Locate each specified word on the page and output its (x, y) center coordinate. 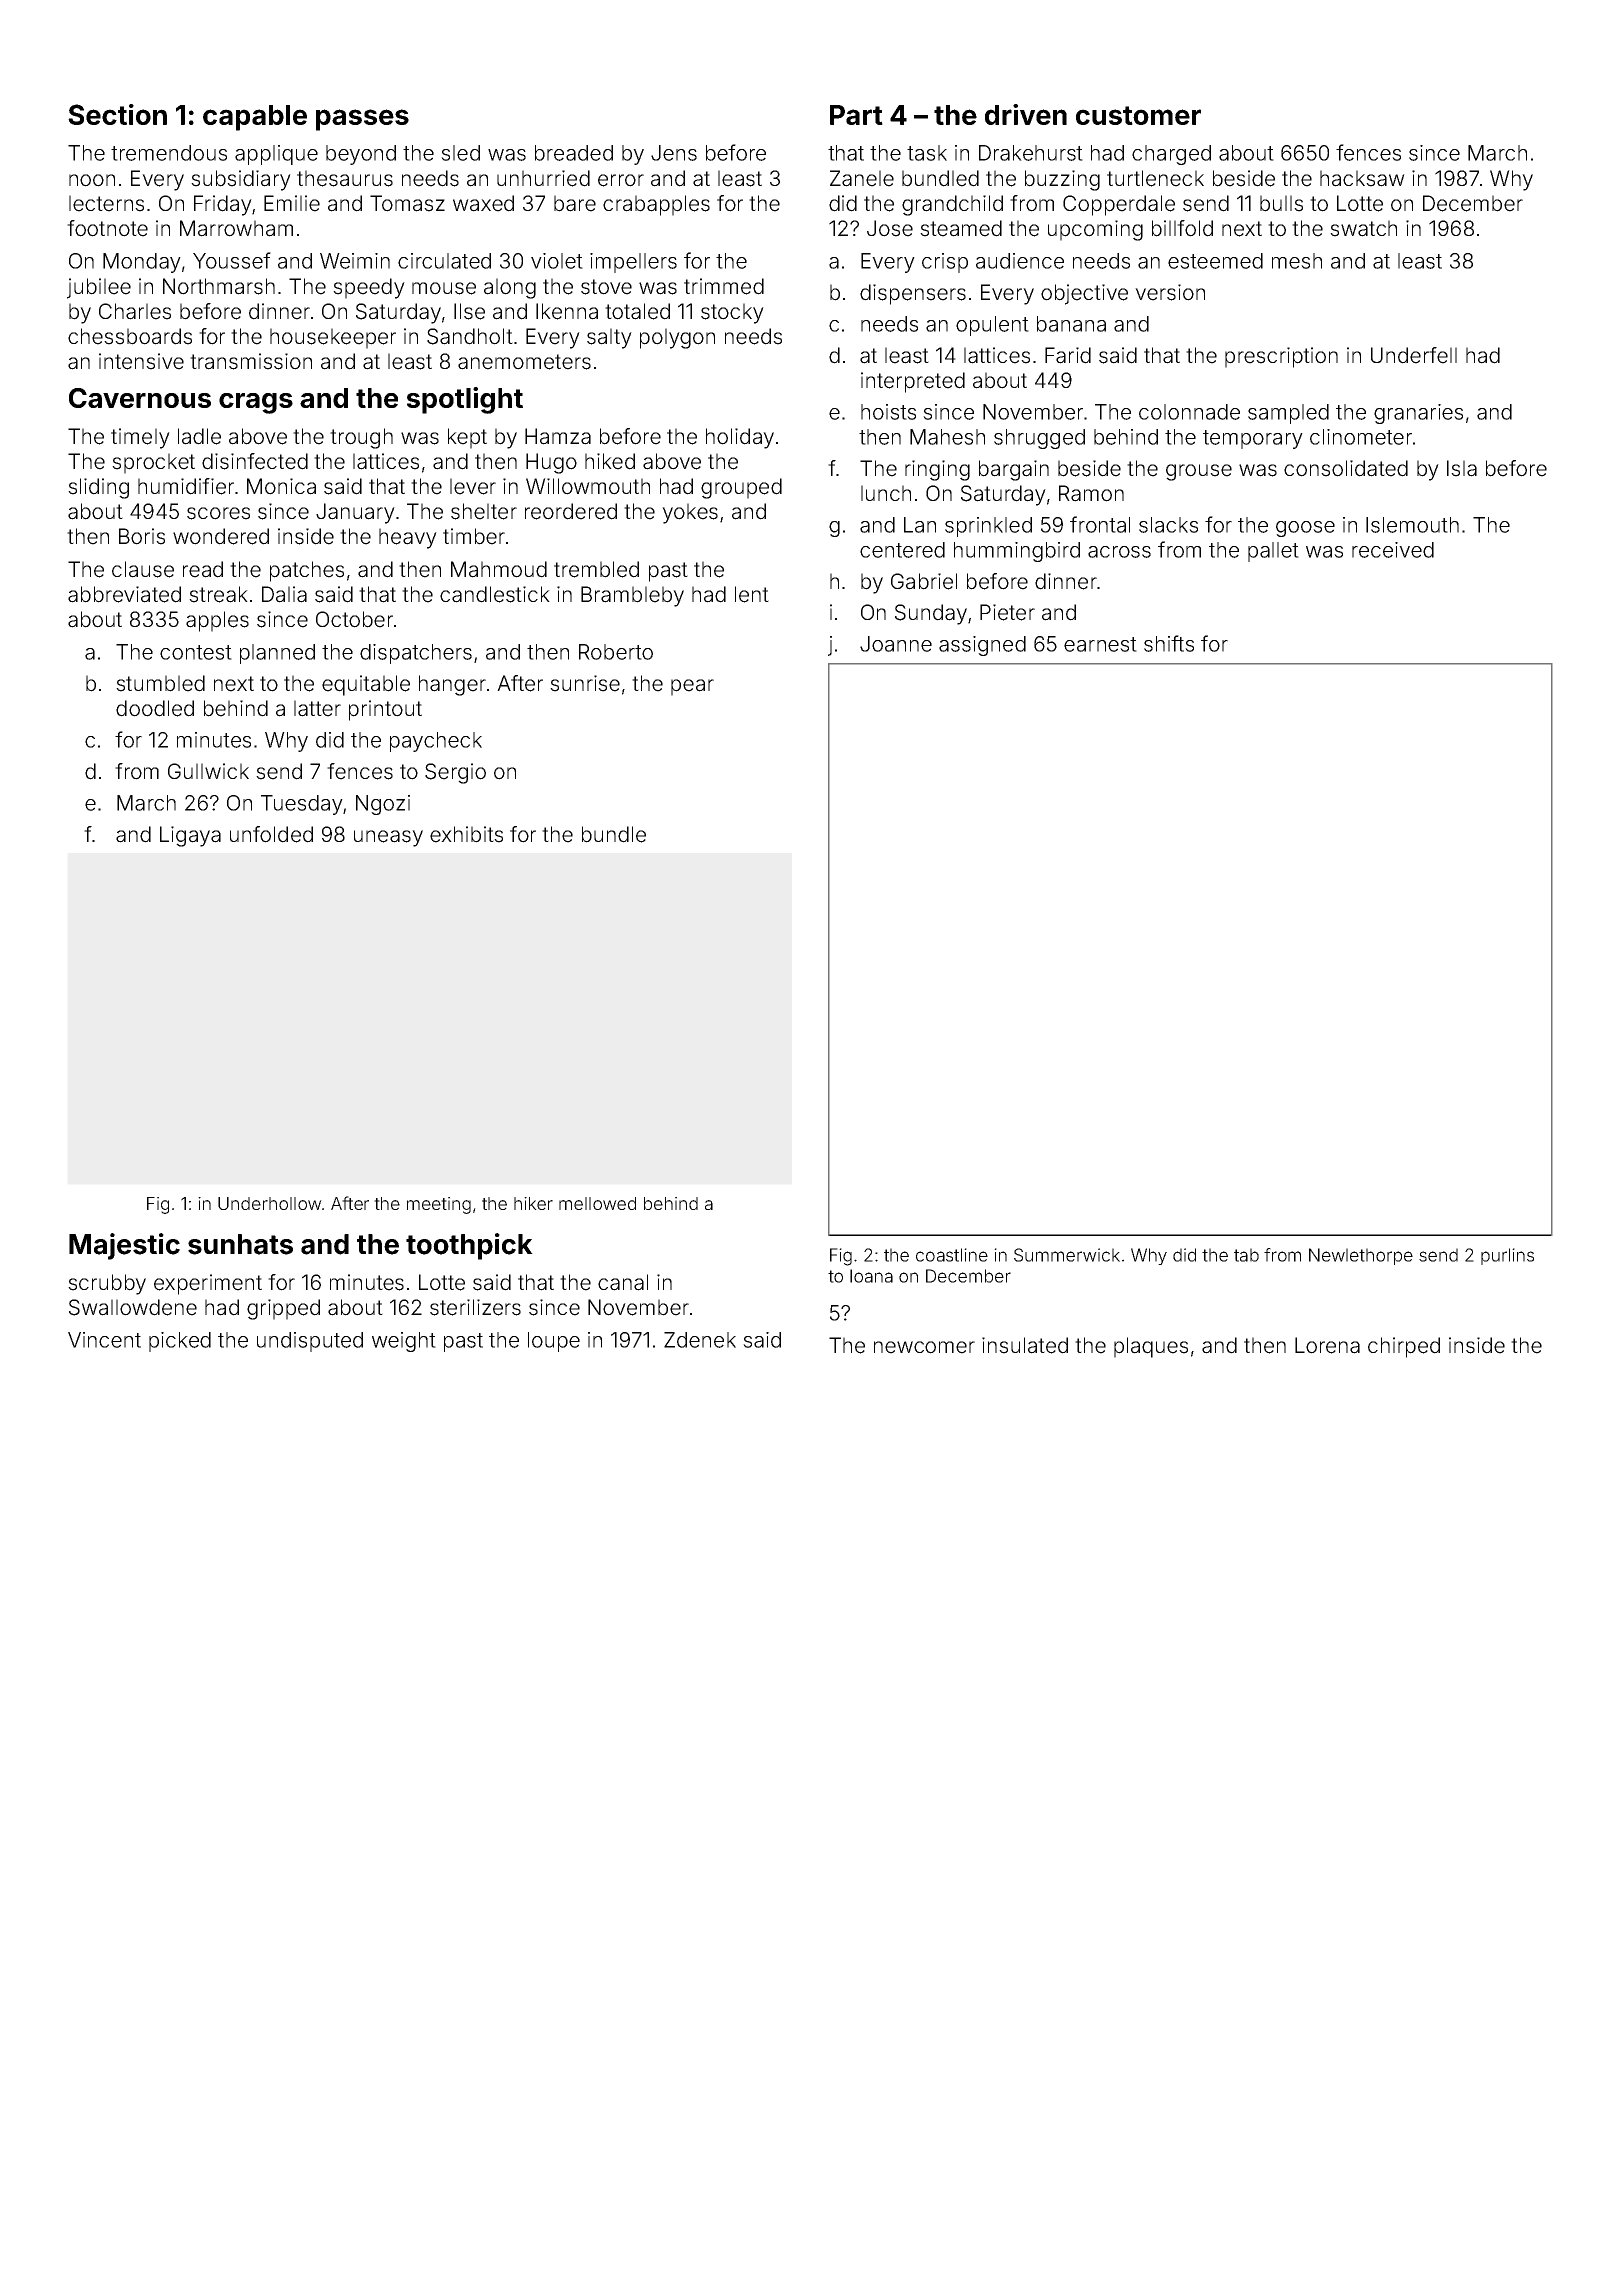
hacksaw (1362, 178)
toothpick (469, 1246)
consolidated (1346, 468)
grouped (741, 488)
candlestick (495, 594)
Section (117, 114)
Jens (674, 153)
